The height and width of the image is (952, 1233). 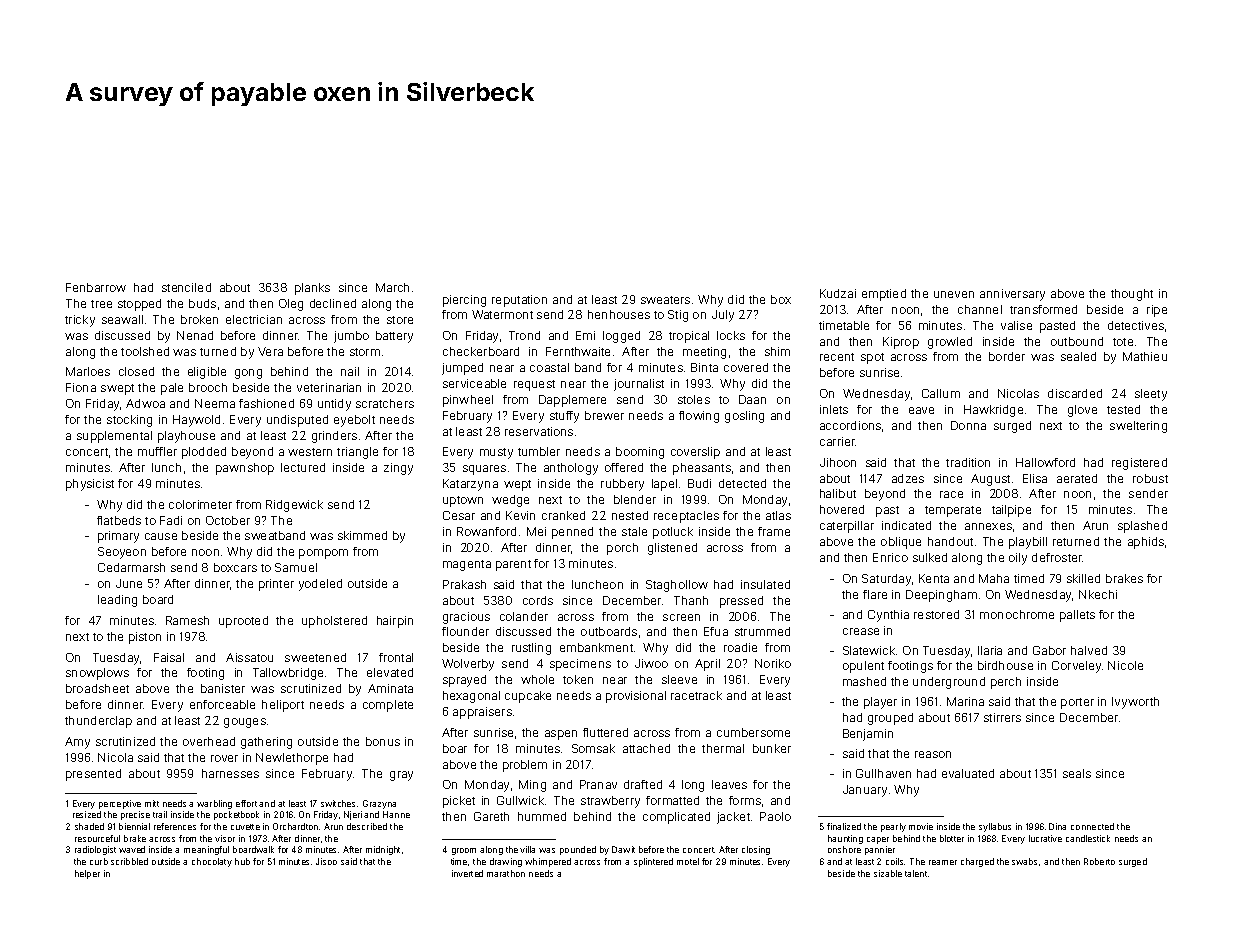 I want to click on indicated, so click(x=906, y=525).
